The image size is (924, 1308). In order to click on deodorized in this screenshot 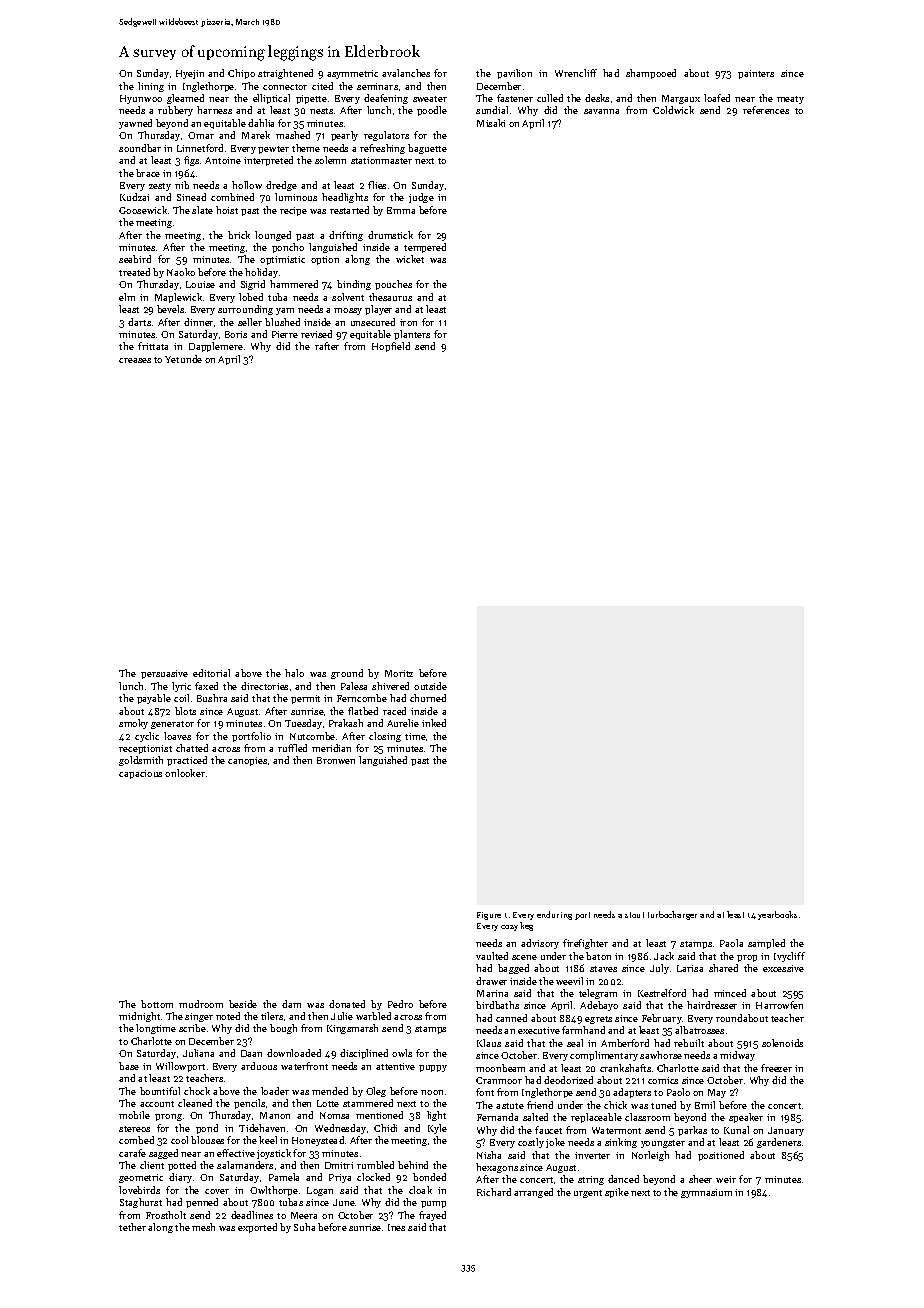, I will do `click(568, 1080)`.
